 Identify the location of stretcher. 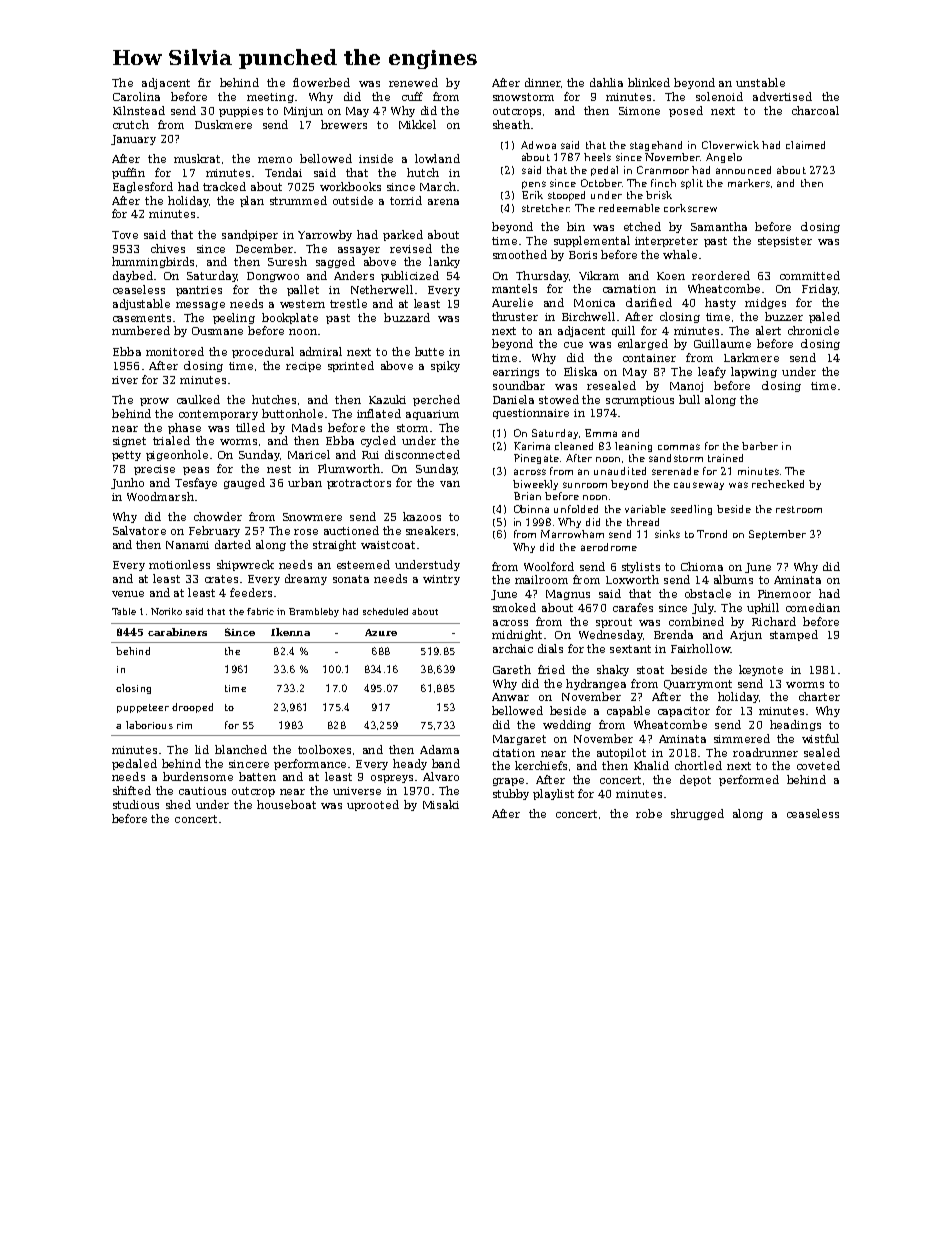
(546, 208).
